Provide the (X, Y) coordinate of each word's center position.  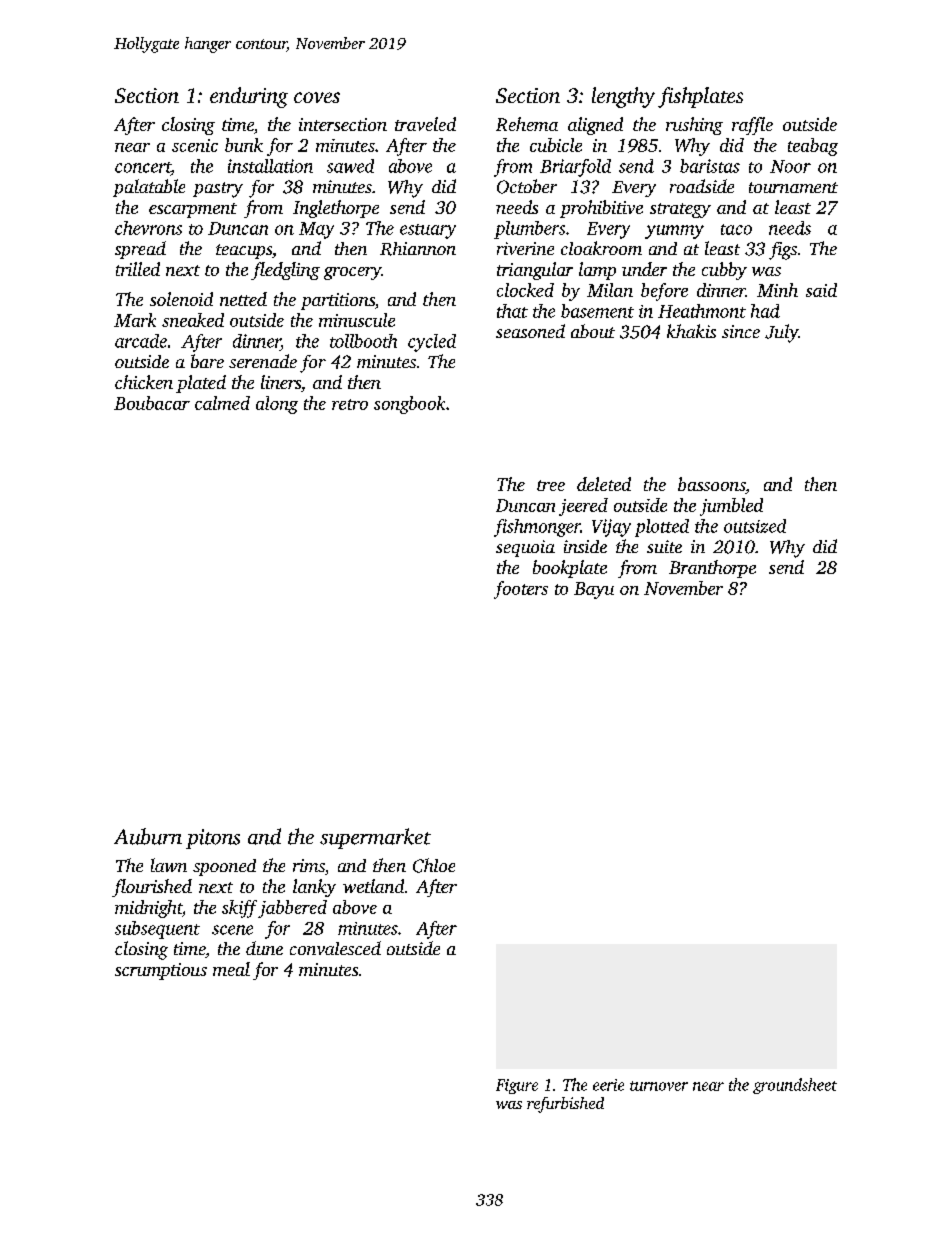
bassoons (711, 484)
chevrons (148, 228)
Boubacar (152, 403)
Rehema (527, 124)
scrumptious (161, 971)
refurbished (565, 1105)
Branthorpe (712, 569)
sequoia (525, 548)
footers (521, 590)
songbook (409, 405)
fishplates (700, 97)
